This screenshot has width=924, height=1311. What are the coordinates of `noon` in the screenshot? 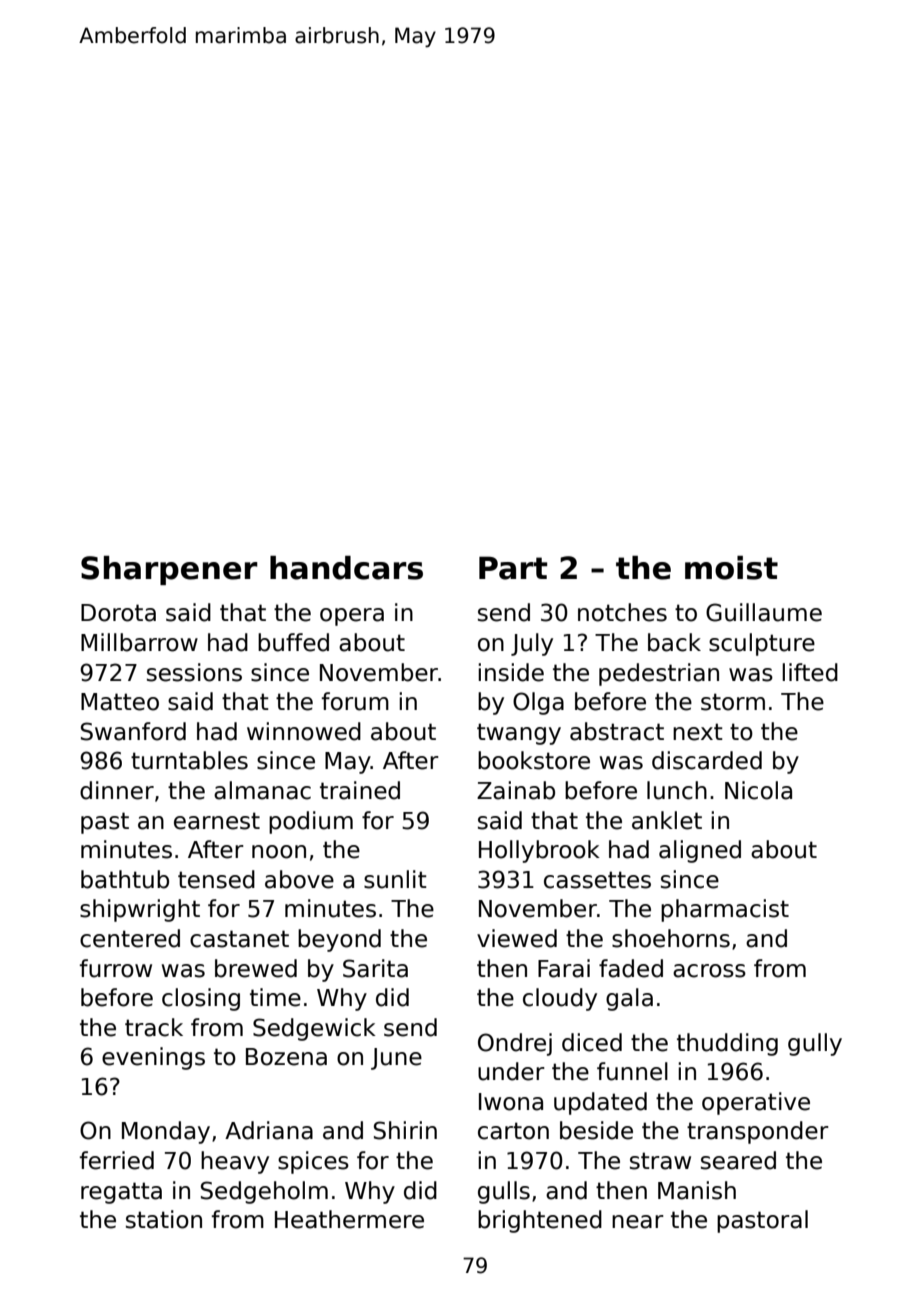 It's located at (279, 852).
